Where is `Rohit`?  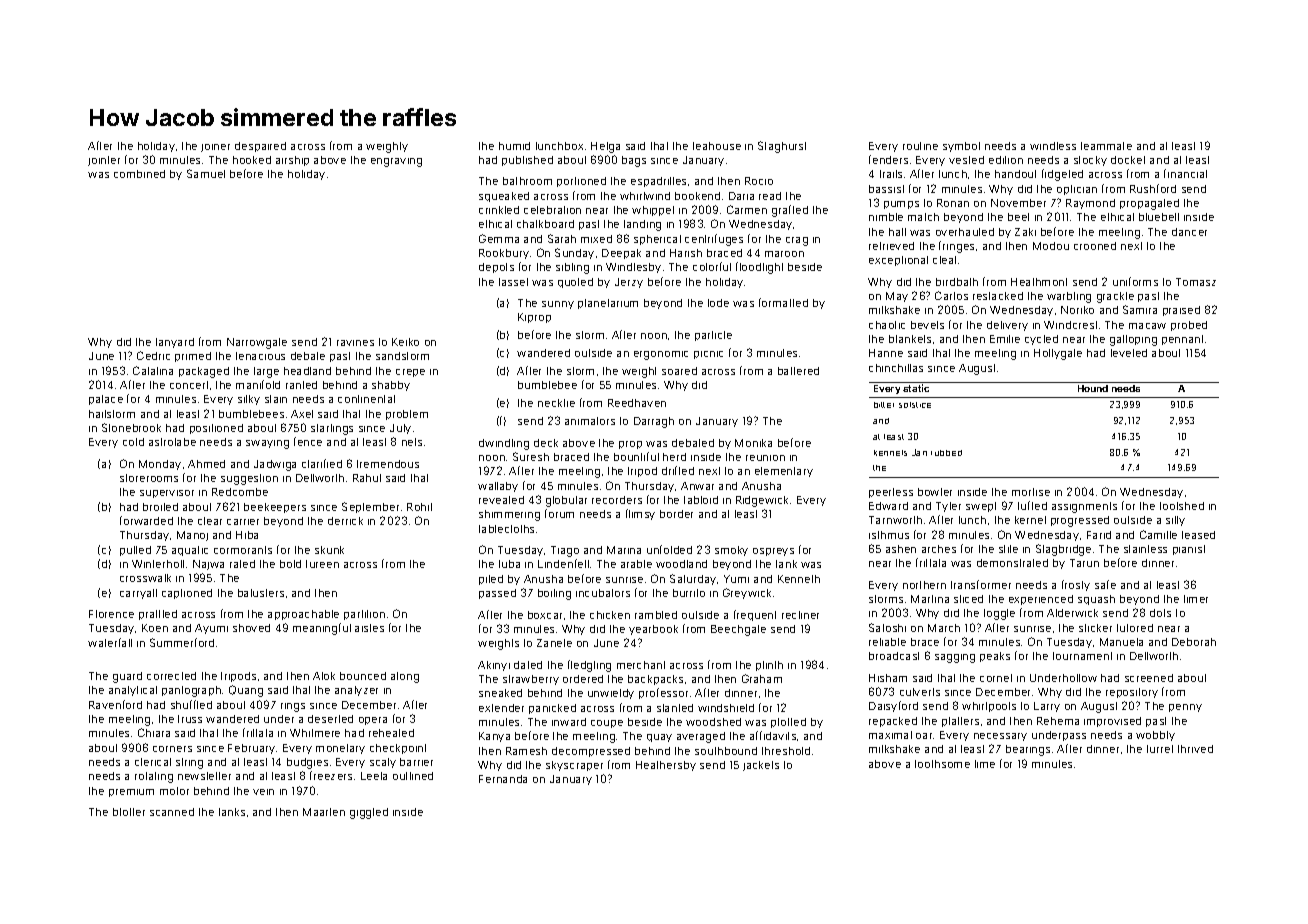 Rohit is located at coordinates (419, 507).
